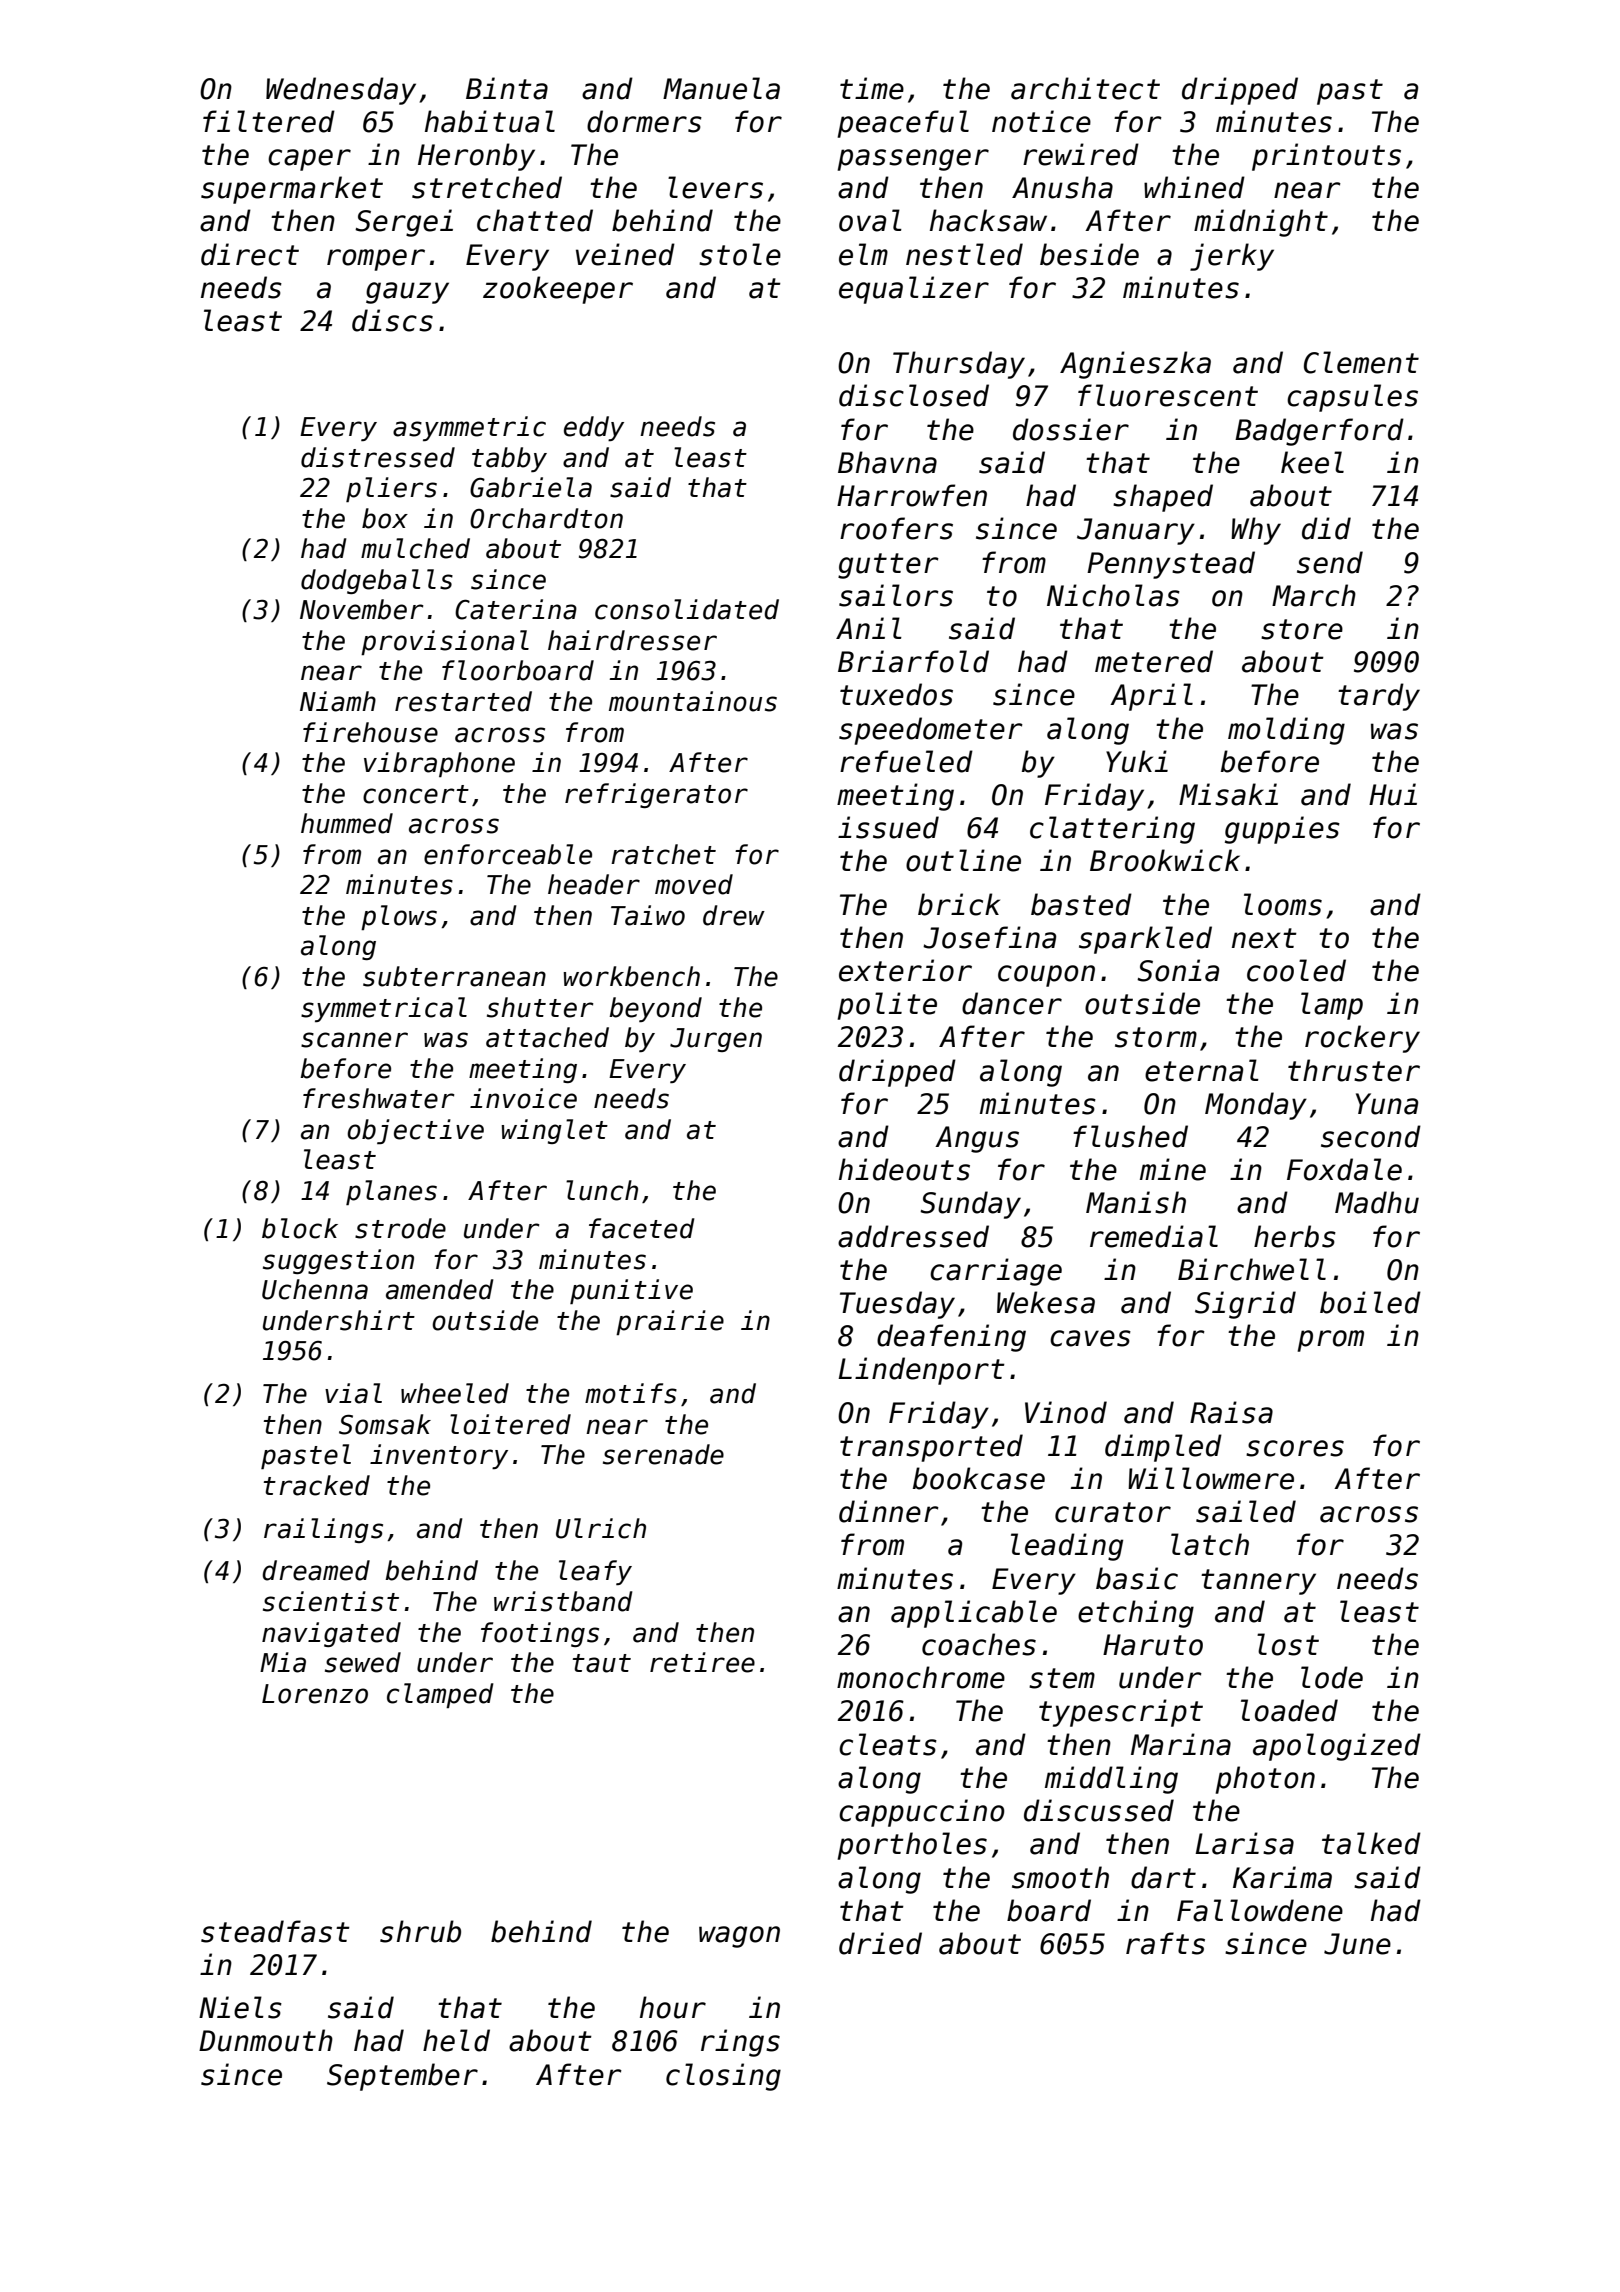 The image size is (1620, 2292). I want to click on refueled, so click(906, 761).
